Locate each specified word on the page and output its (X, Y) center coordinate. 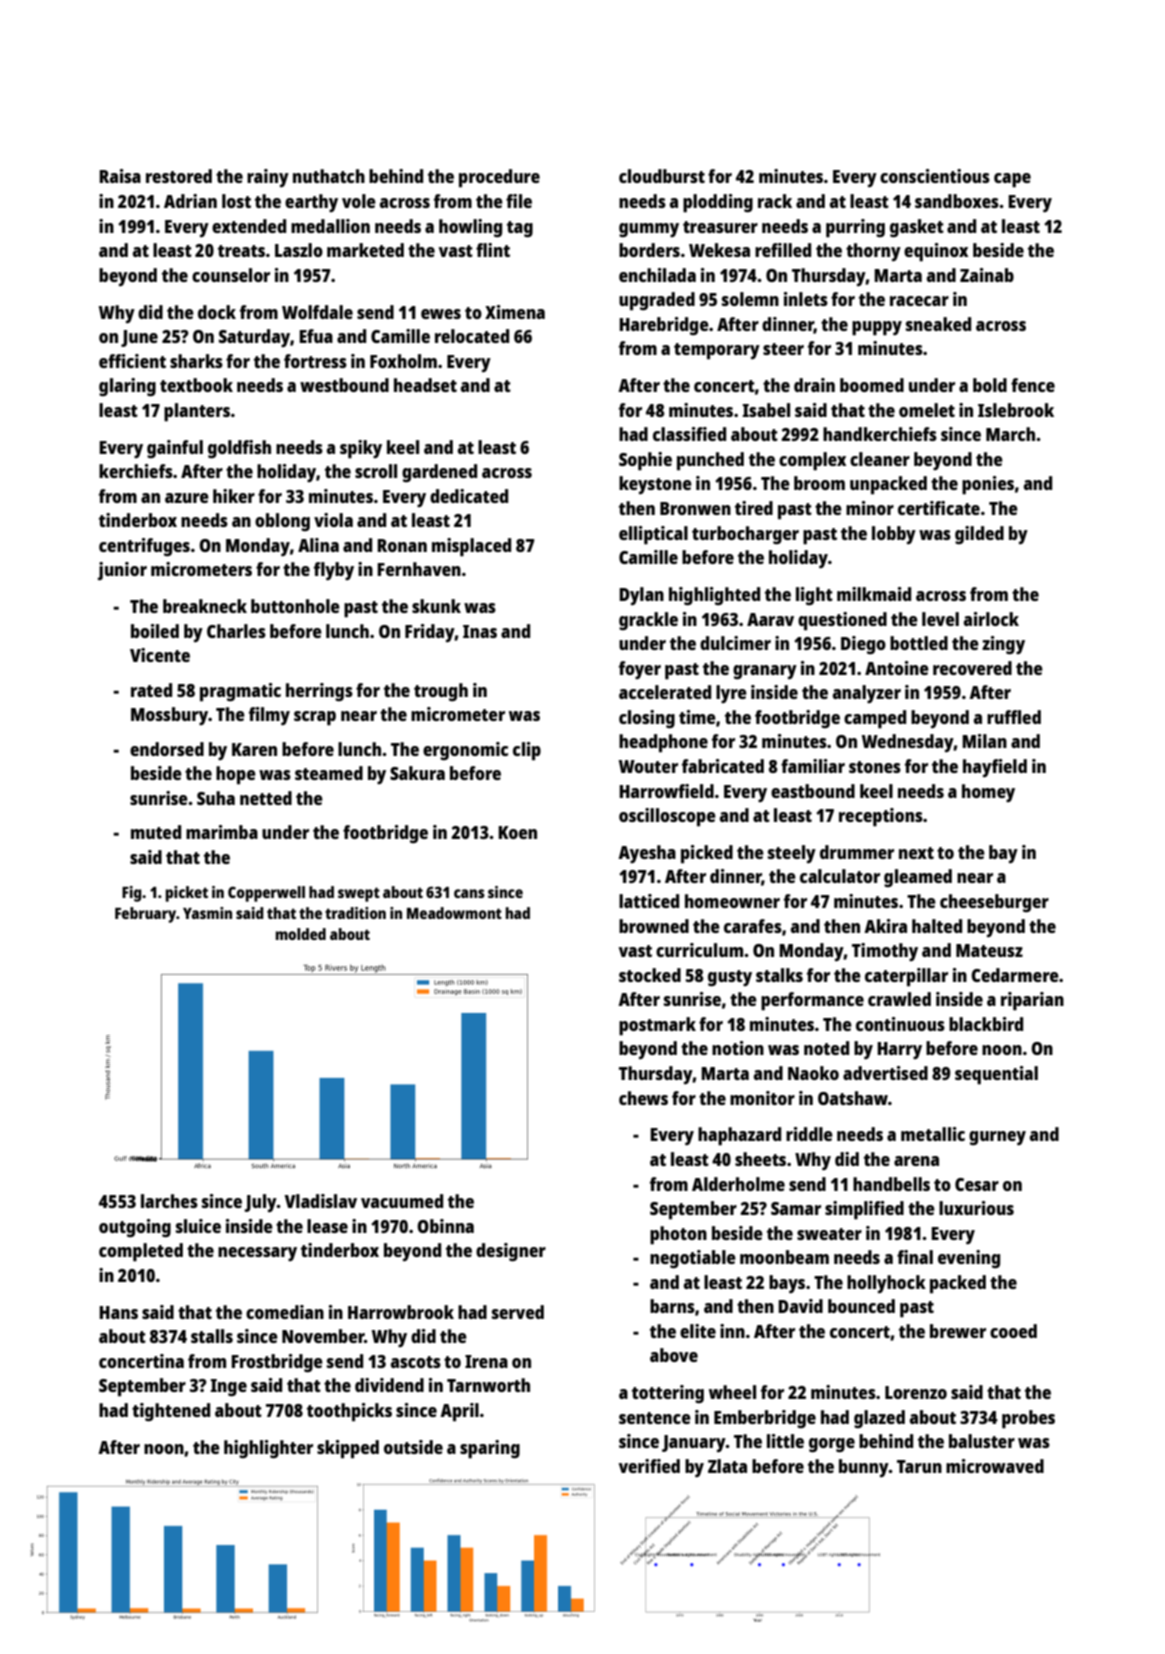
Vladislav (320, 1201)
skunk (436, 606)
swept (359, 894)
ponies (988, 485)
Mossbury (169, 716)
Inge (228, 1387)
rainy (268, 178)
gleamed (918, 878)
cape (1012, 180)
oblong (282, 522)
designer (511, 1252)
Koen (517, 832)
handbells (891, 1184)
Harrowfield (666, 791)
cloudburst (662, 176)
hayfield (995, 768)
